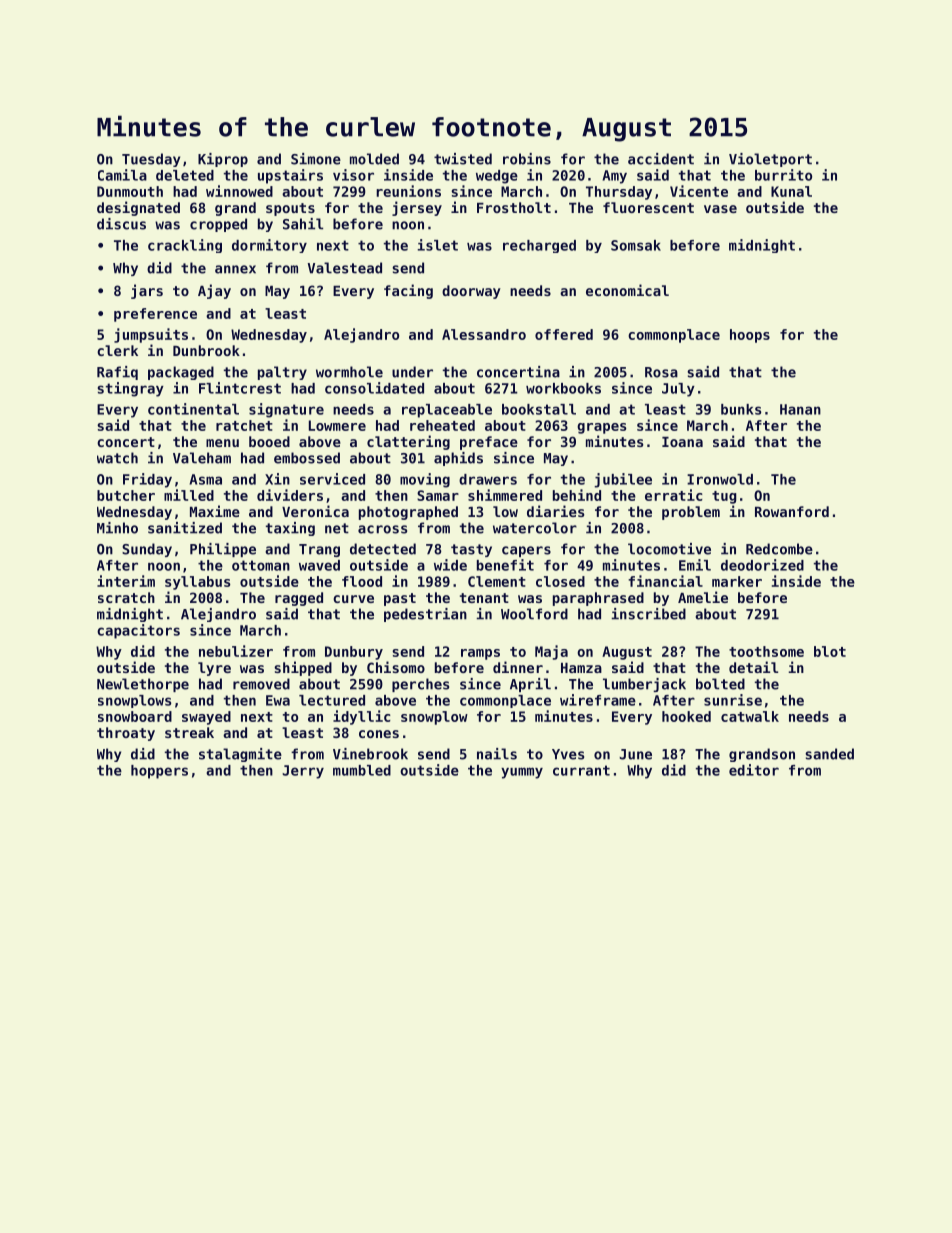 This screenshot has height=1233, width=952. Describe the element at coordinates (447, 411) in the screenshot. I see `replaceable` at that location.
